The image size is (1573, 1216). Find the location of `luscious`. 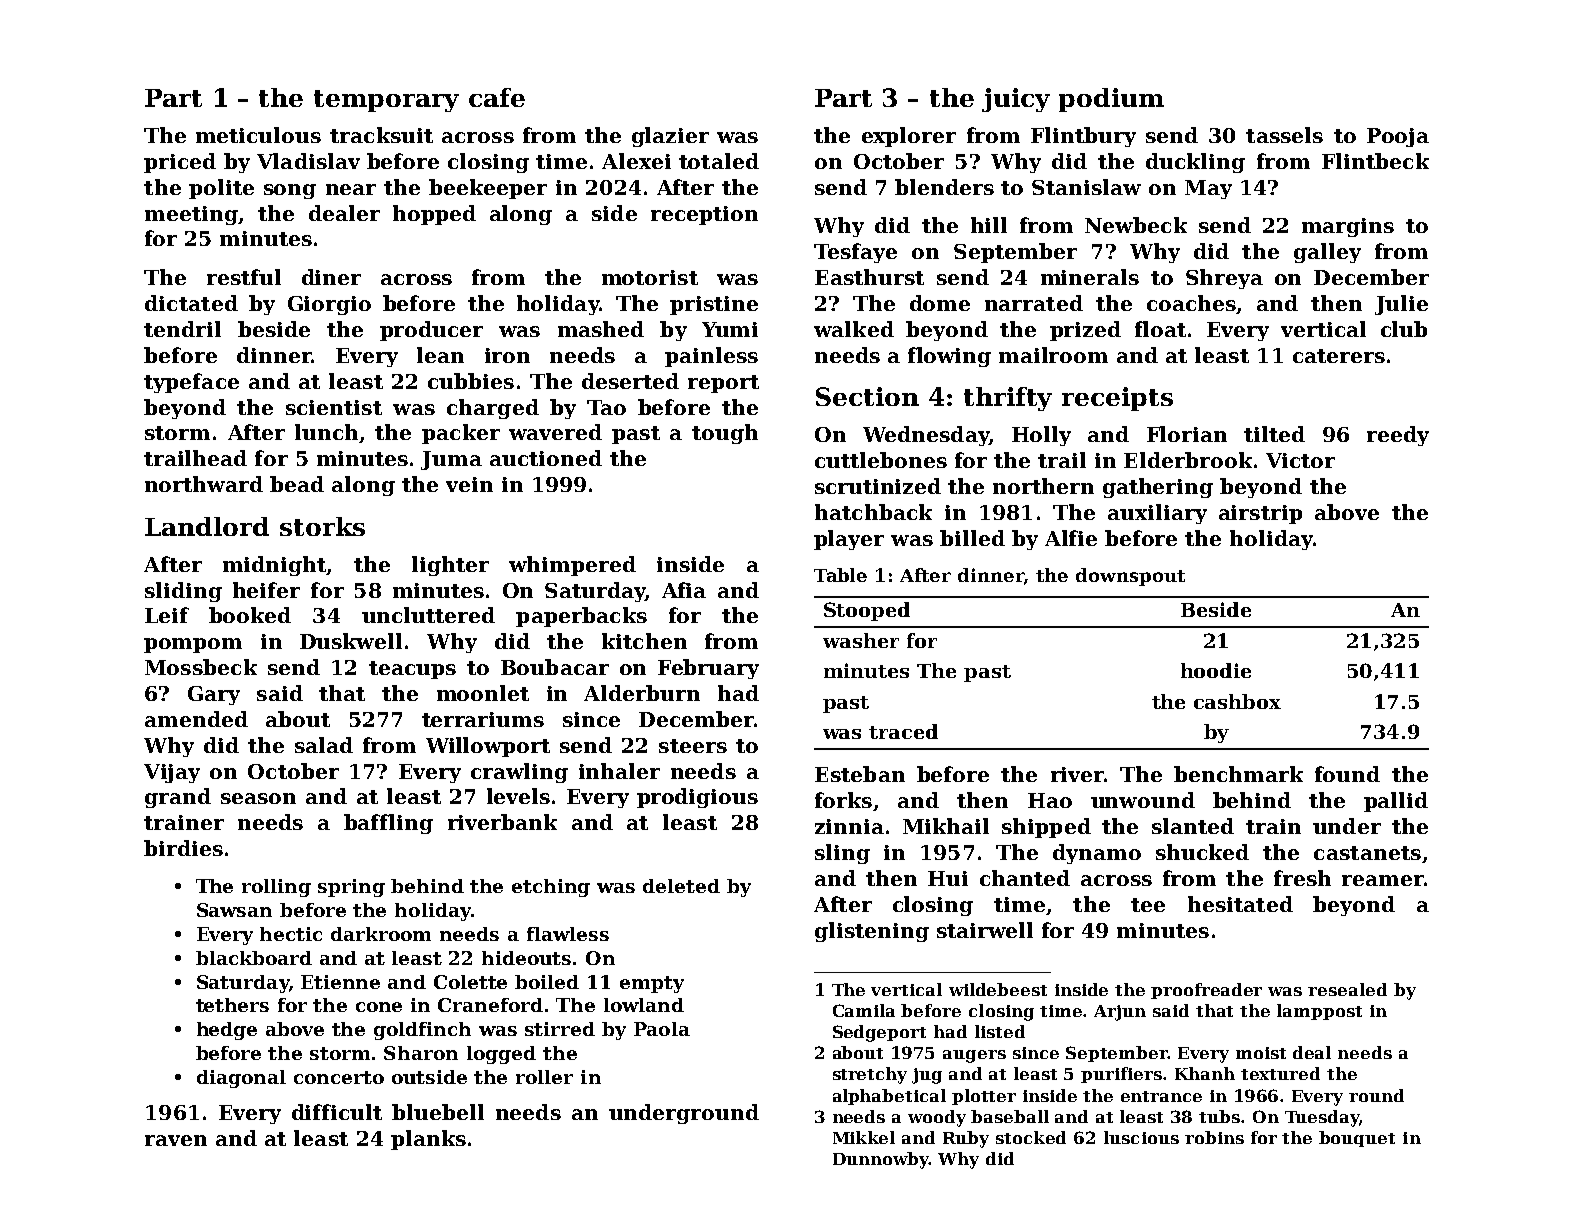

luscious is located at coordinates (1141, 1137).
